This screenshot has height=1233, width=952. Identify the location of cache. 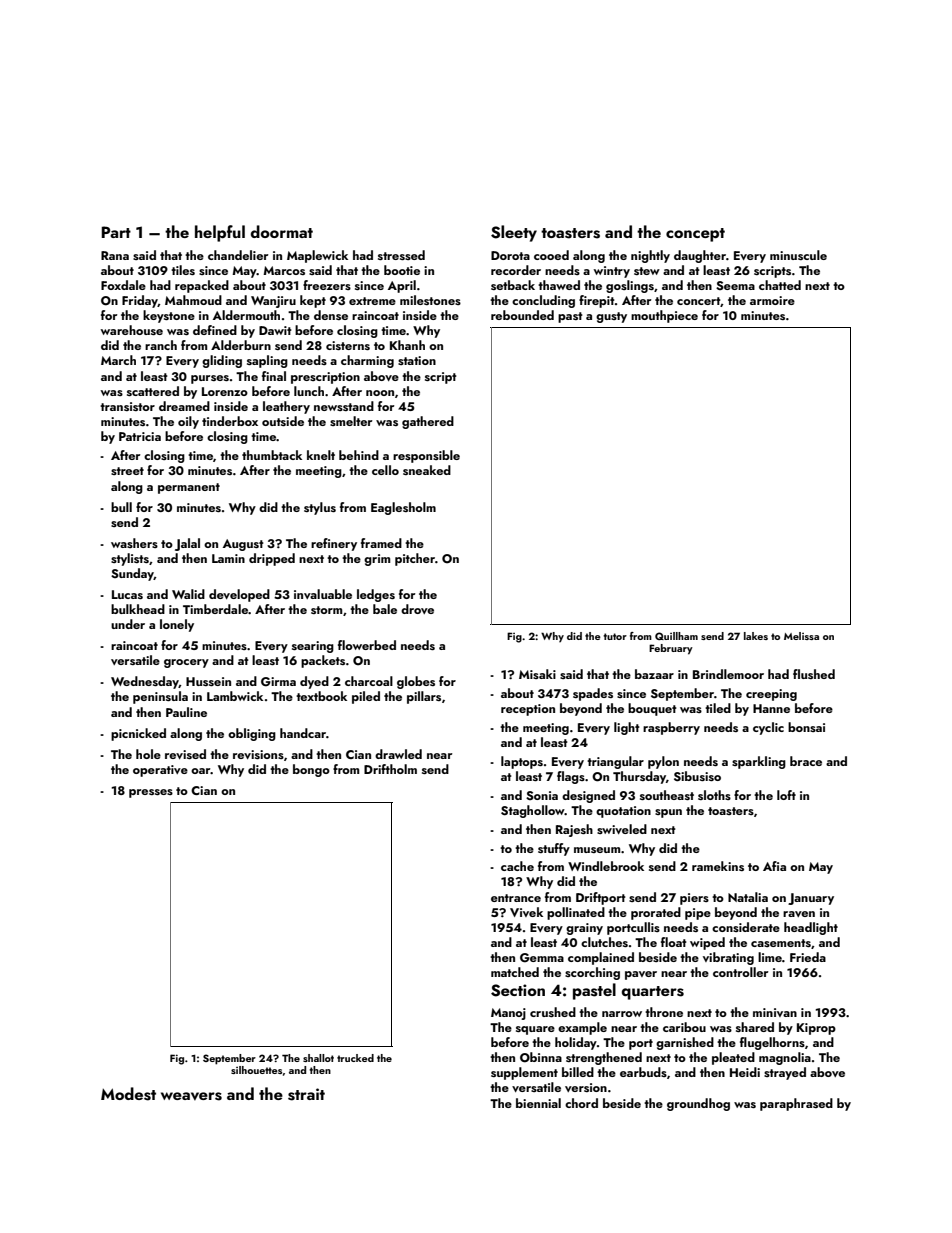
(517, 866).
